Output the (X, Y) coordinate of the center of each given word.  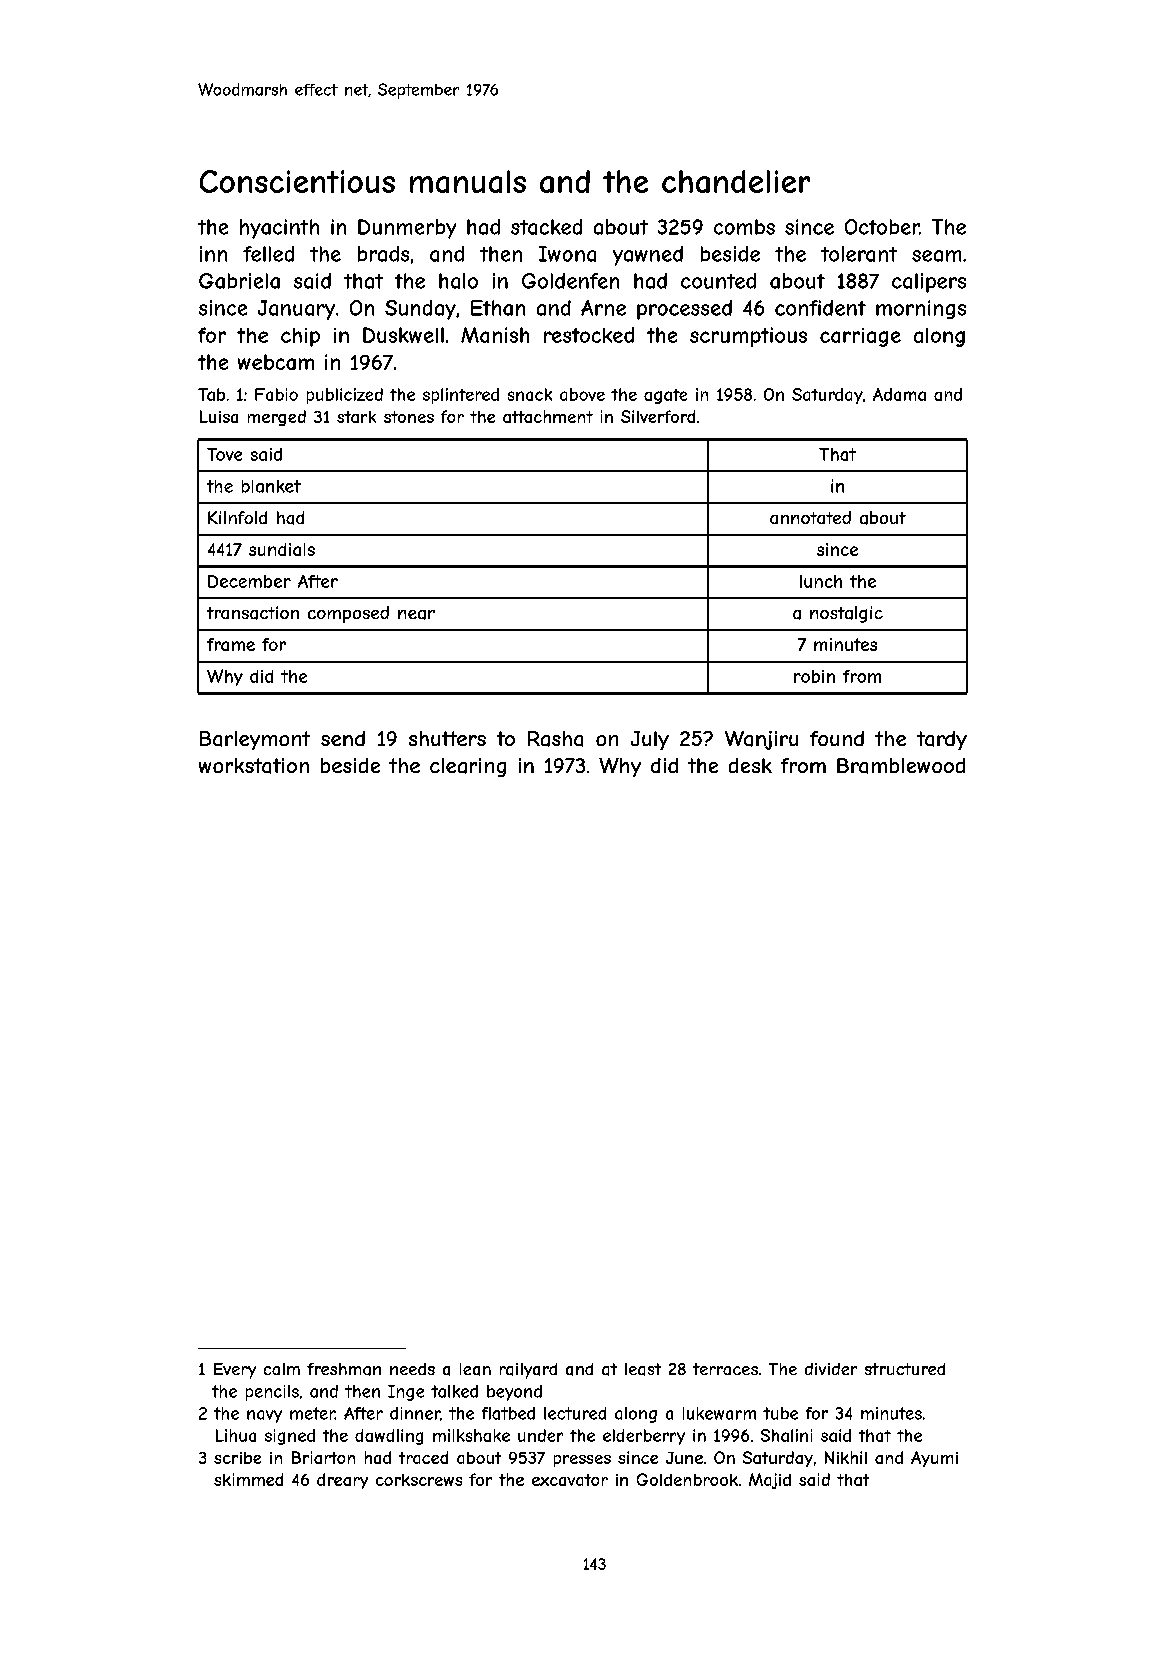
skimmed (248, 1479)
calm (282, 1369)
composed (348, 614)
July (650, 740)
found (837, 738)
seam (936, 256)
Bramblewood (901, 766)
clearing (468, 767)
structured (905, 1369)
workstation (254, 766)
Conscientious (297, 181)
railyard (528, 1371)
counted (718, 281)
